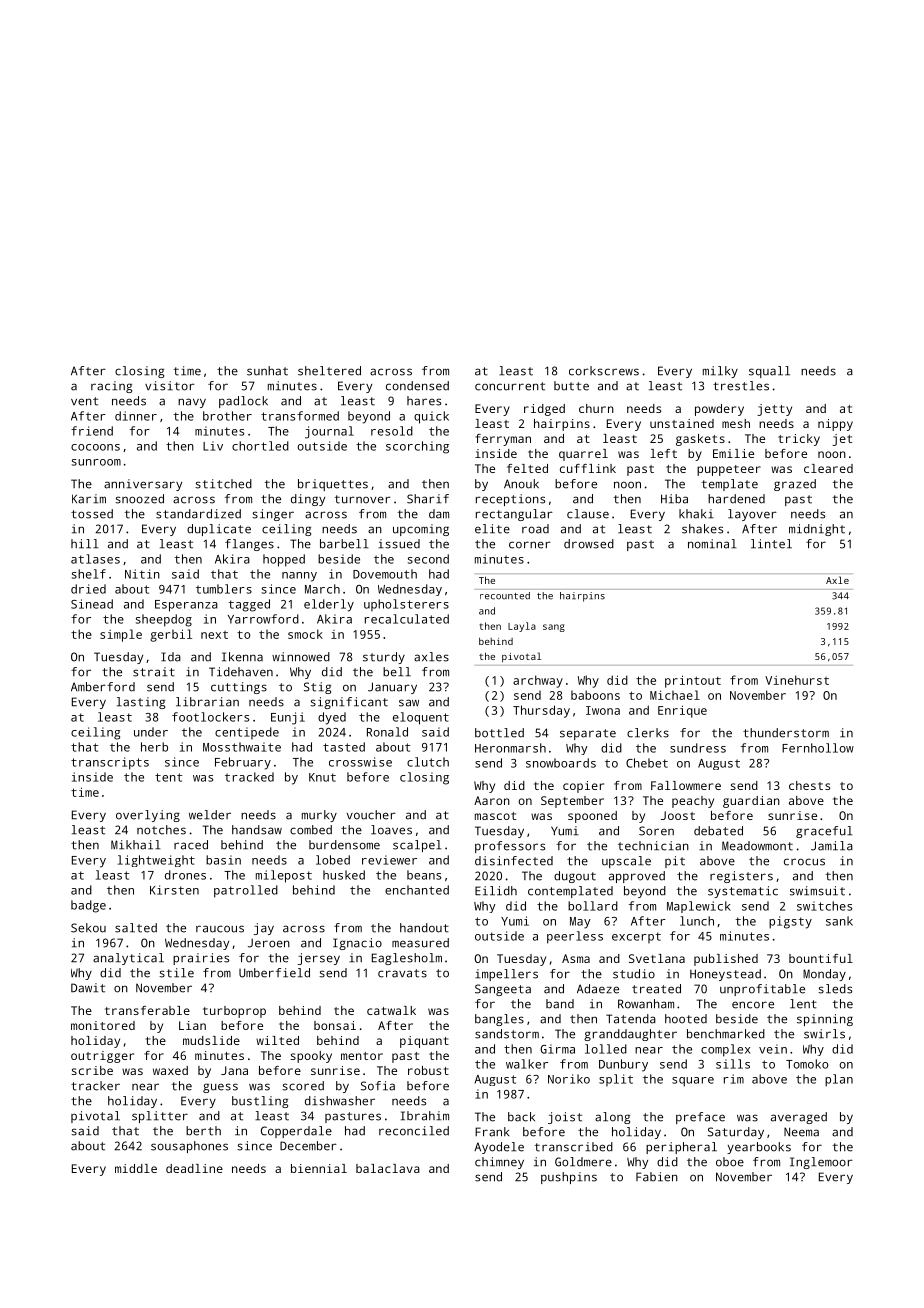 The height and width of the screenshot is (1308, 924). Describe the element at coordinates (303, 1086) in the screenshot. I see `scored` at that location.
